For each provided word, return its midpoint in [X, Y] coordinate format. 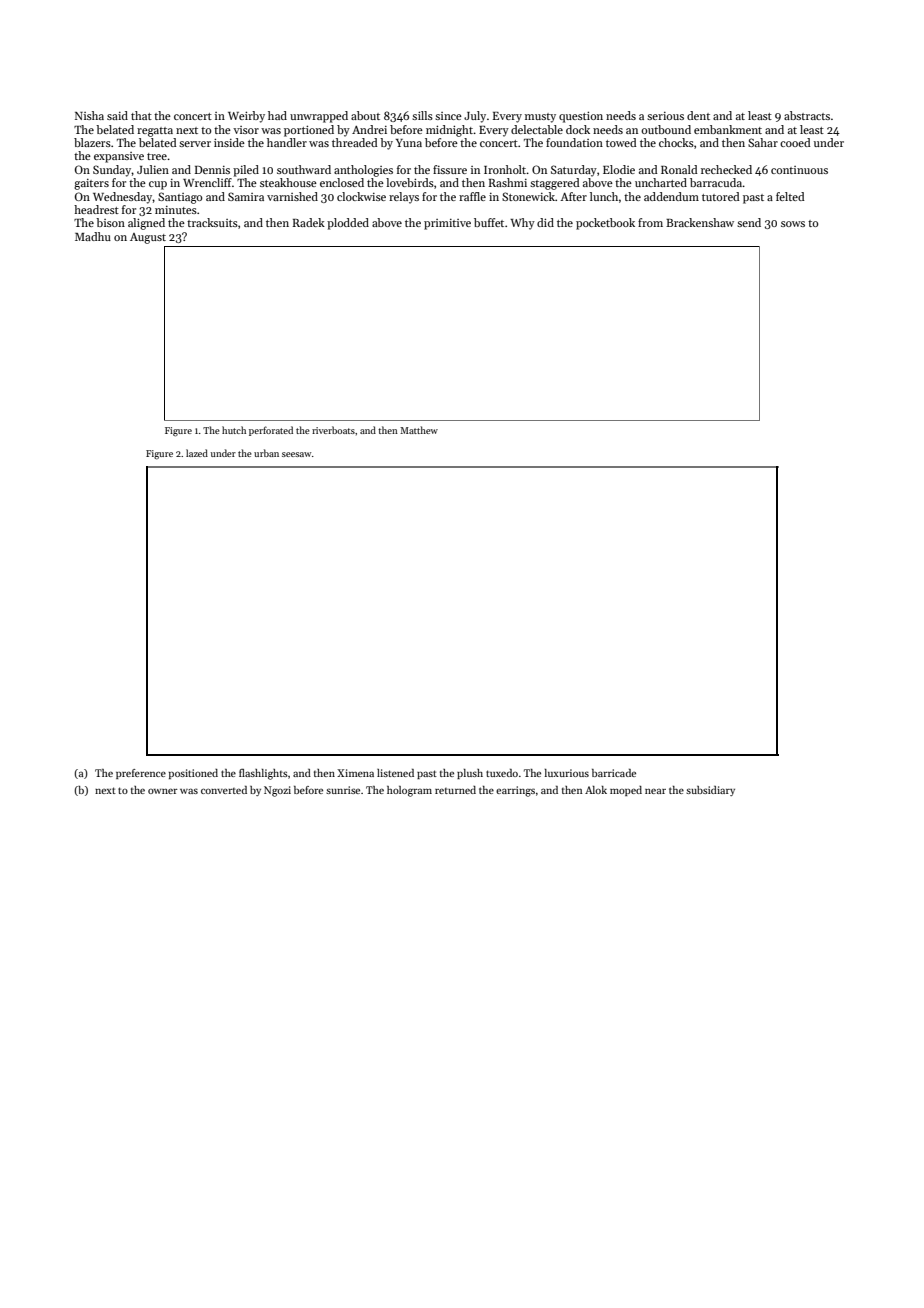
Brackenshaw [700, 222]
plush [470, 774]
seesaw [296, 454]
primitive [447, 224]
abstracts [807, 115]
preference [141, 774]
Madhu [93, 236]
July [475, 117]
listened [395, 773]
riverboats [333, 430]
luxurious [567, 773]
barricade [614, 773]
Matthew [419, 430]
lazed [197, 453]
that [141, 115]
